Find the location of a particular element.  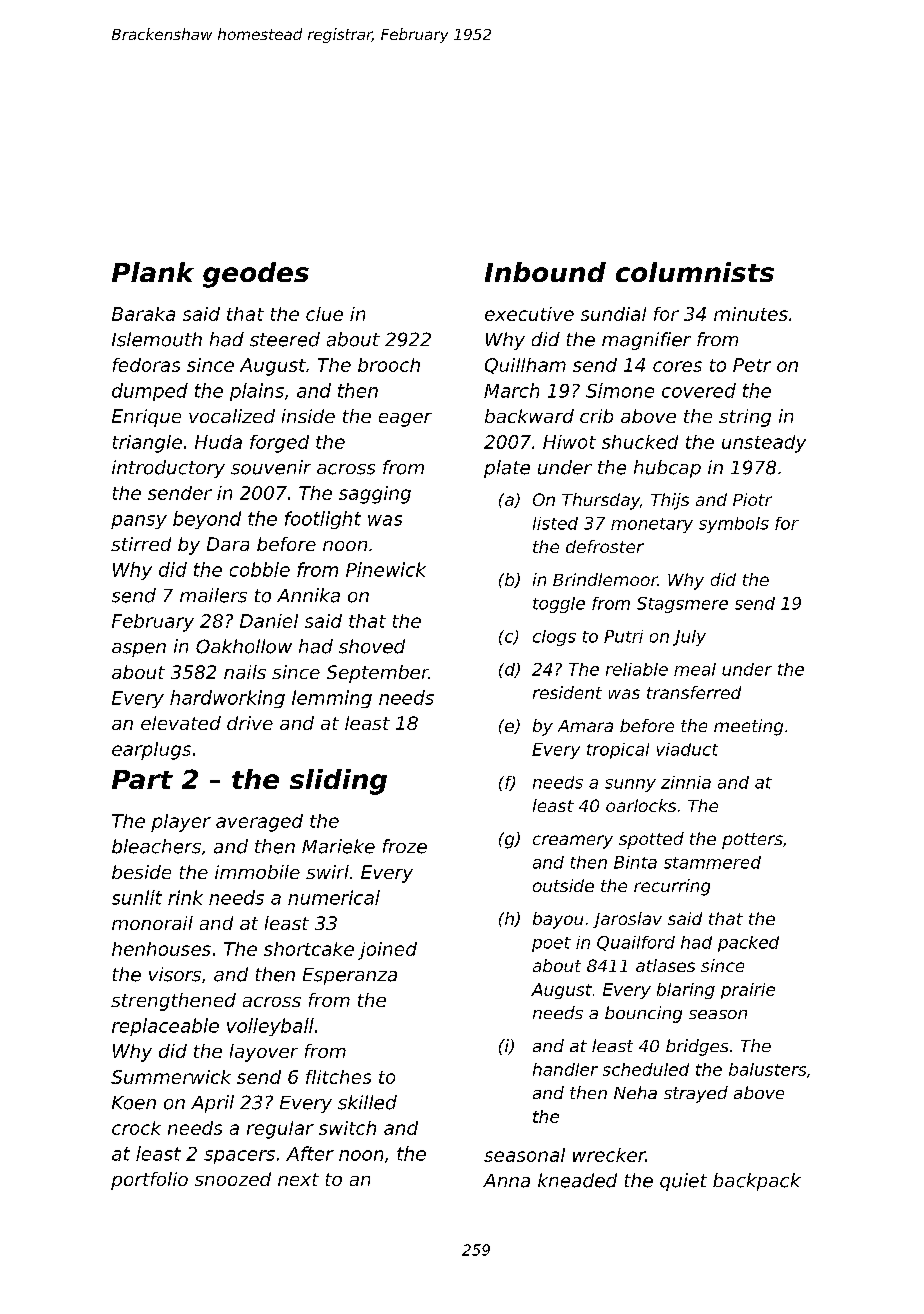

flitches is located at coordinates (338, 1077).
